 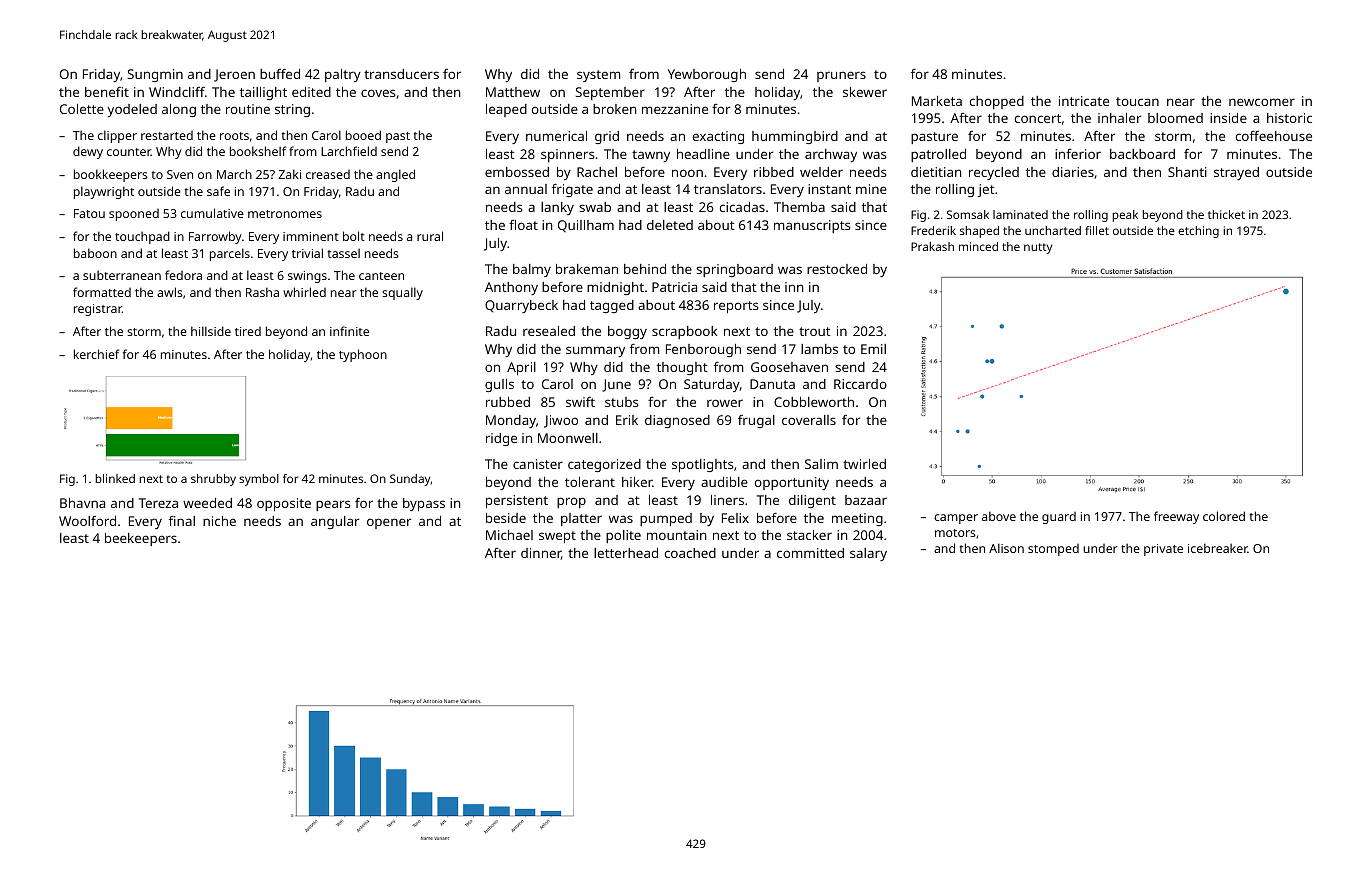 What do you see at coordinates (812, 226) in the screenshot?
I see `manuscripts` at bounding box center [812, 226].
